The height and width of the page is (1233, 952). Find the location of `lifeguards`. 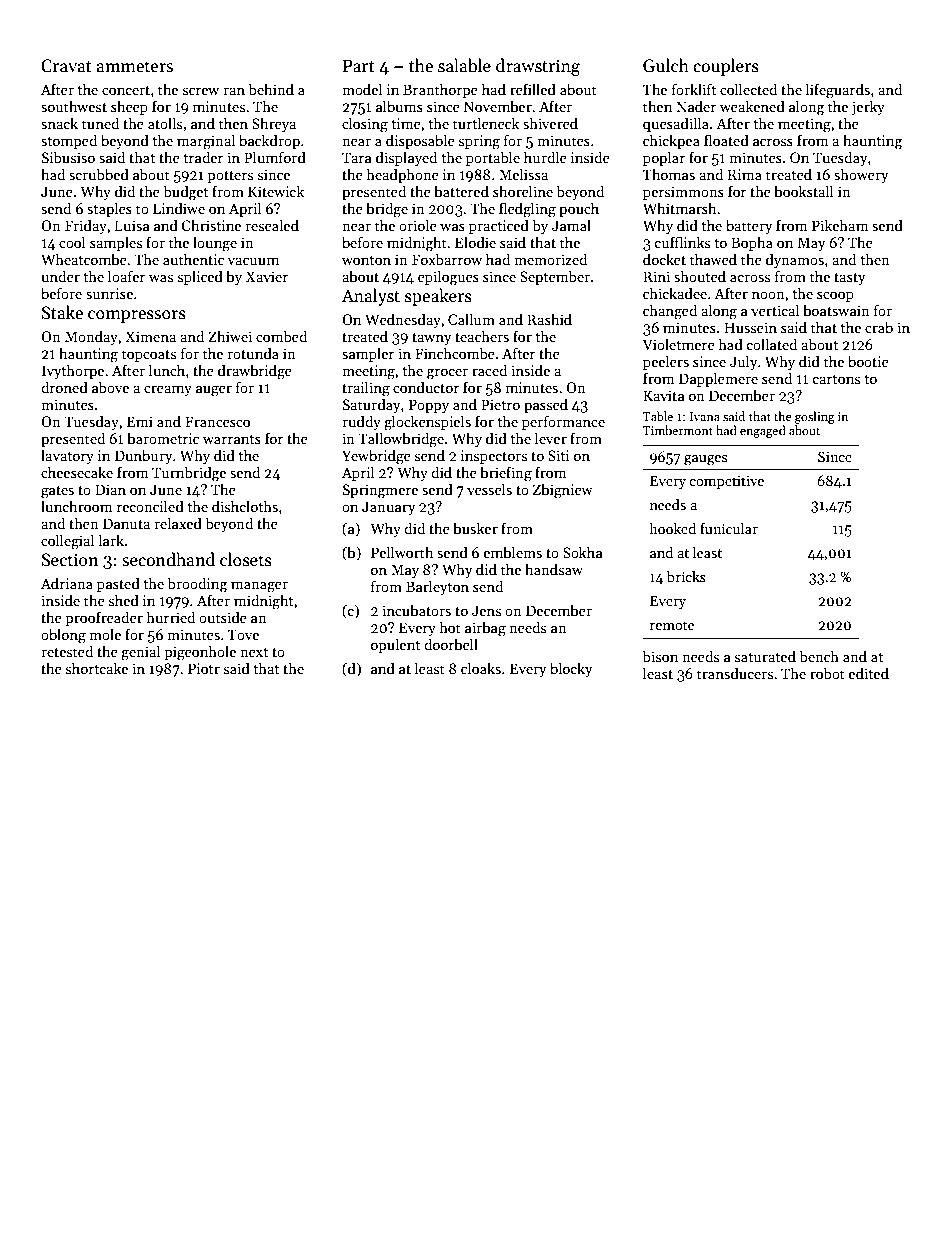

lifeguards is located at coordinates (838, 91).
